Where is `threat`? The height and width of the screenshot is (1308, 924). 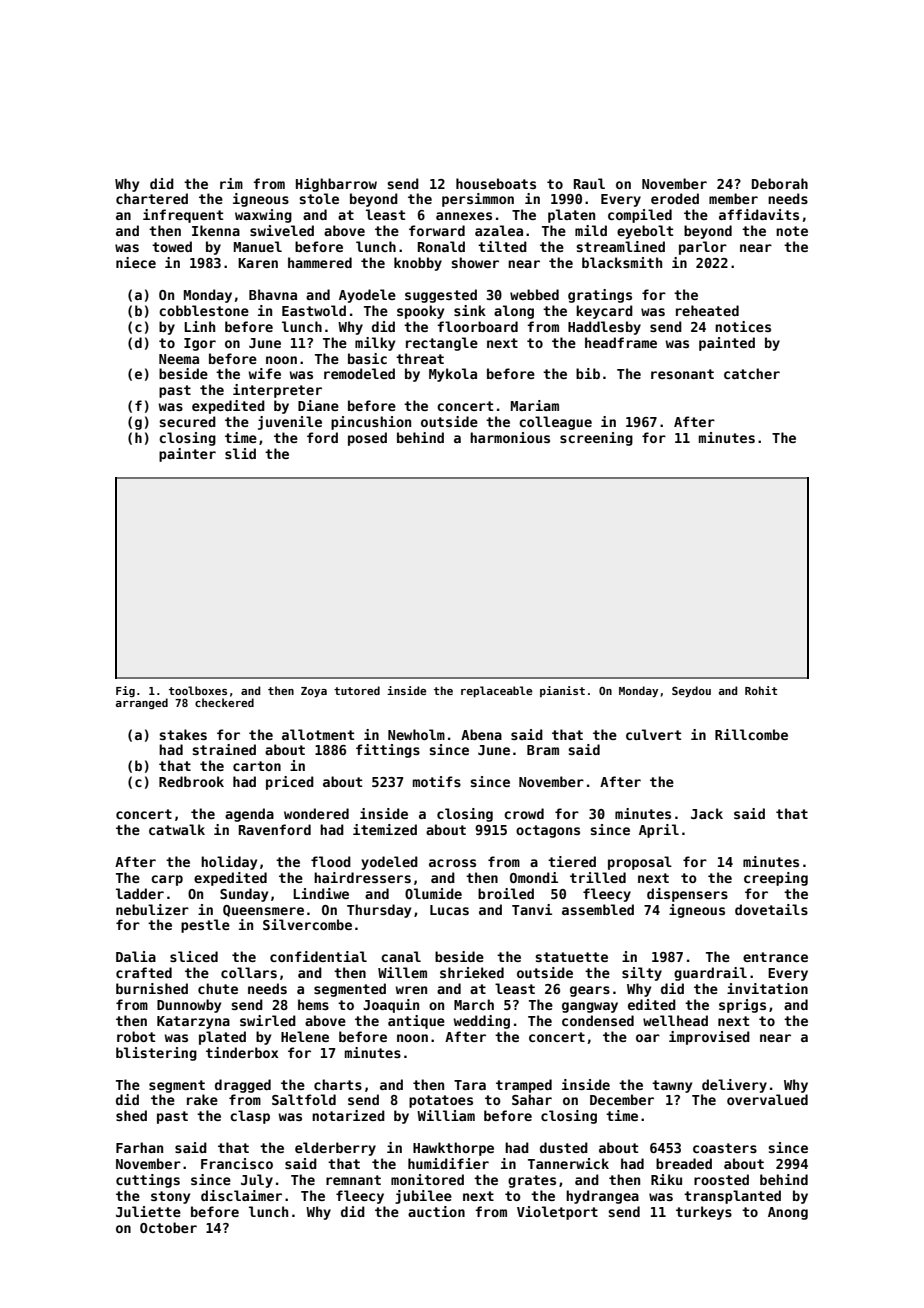
threat is located at coordinates (420, 358).
